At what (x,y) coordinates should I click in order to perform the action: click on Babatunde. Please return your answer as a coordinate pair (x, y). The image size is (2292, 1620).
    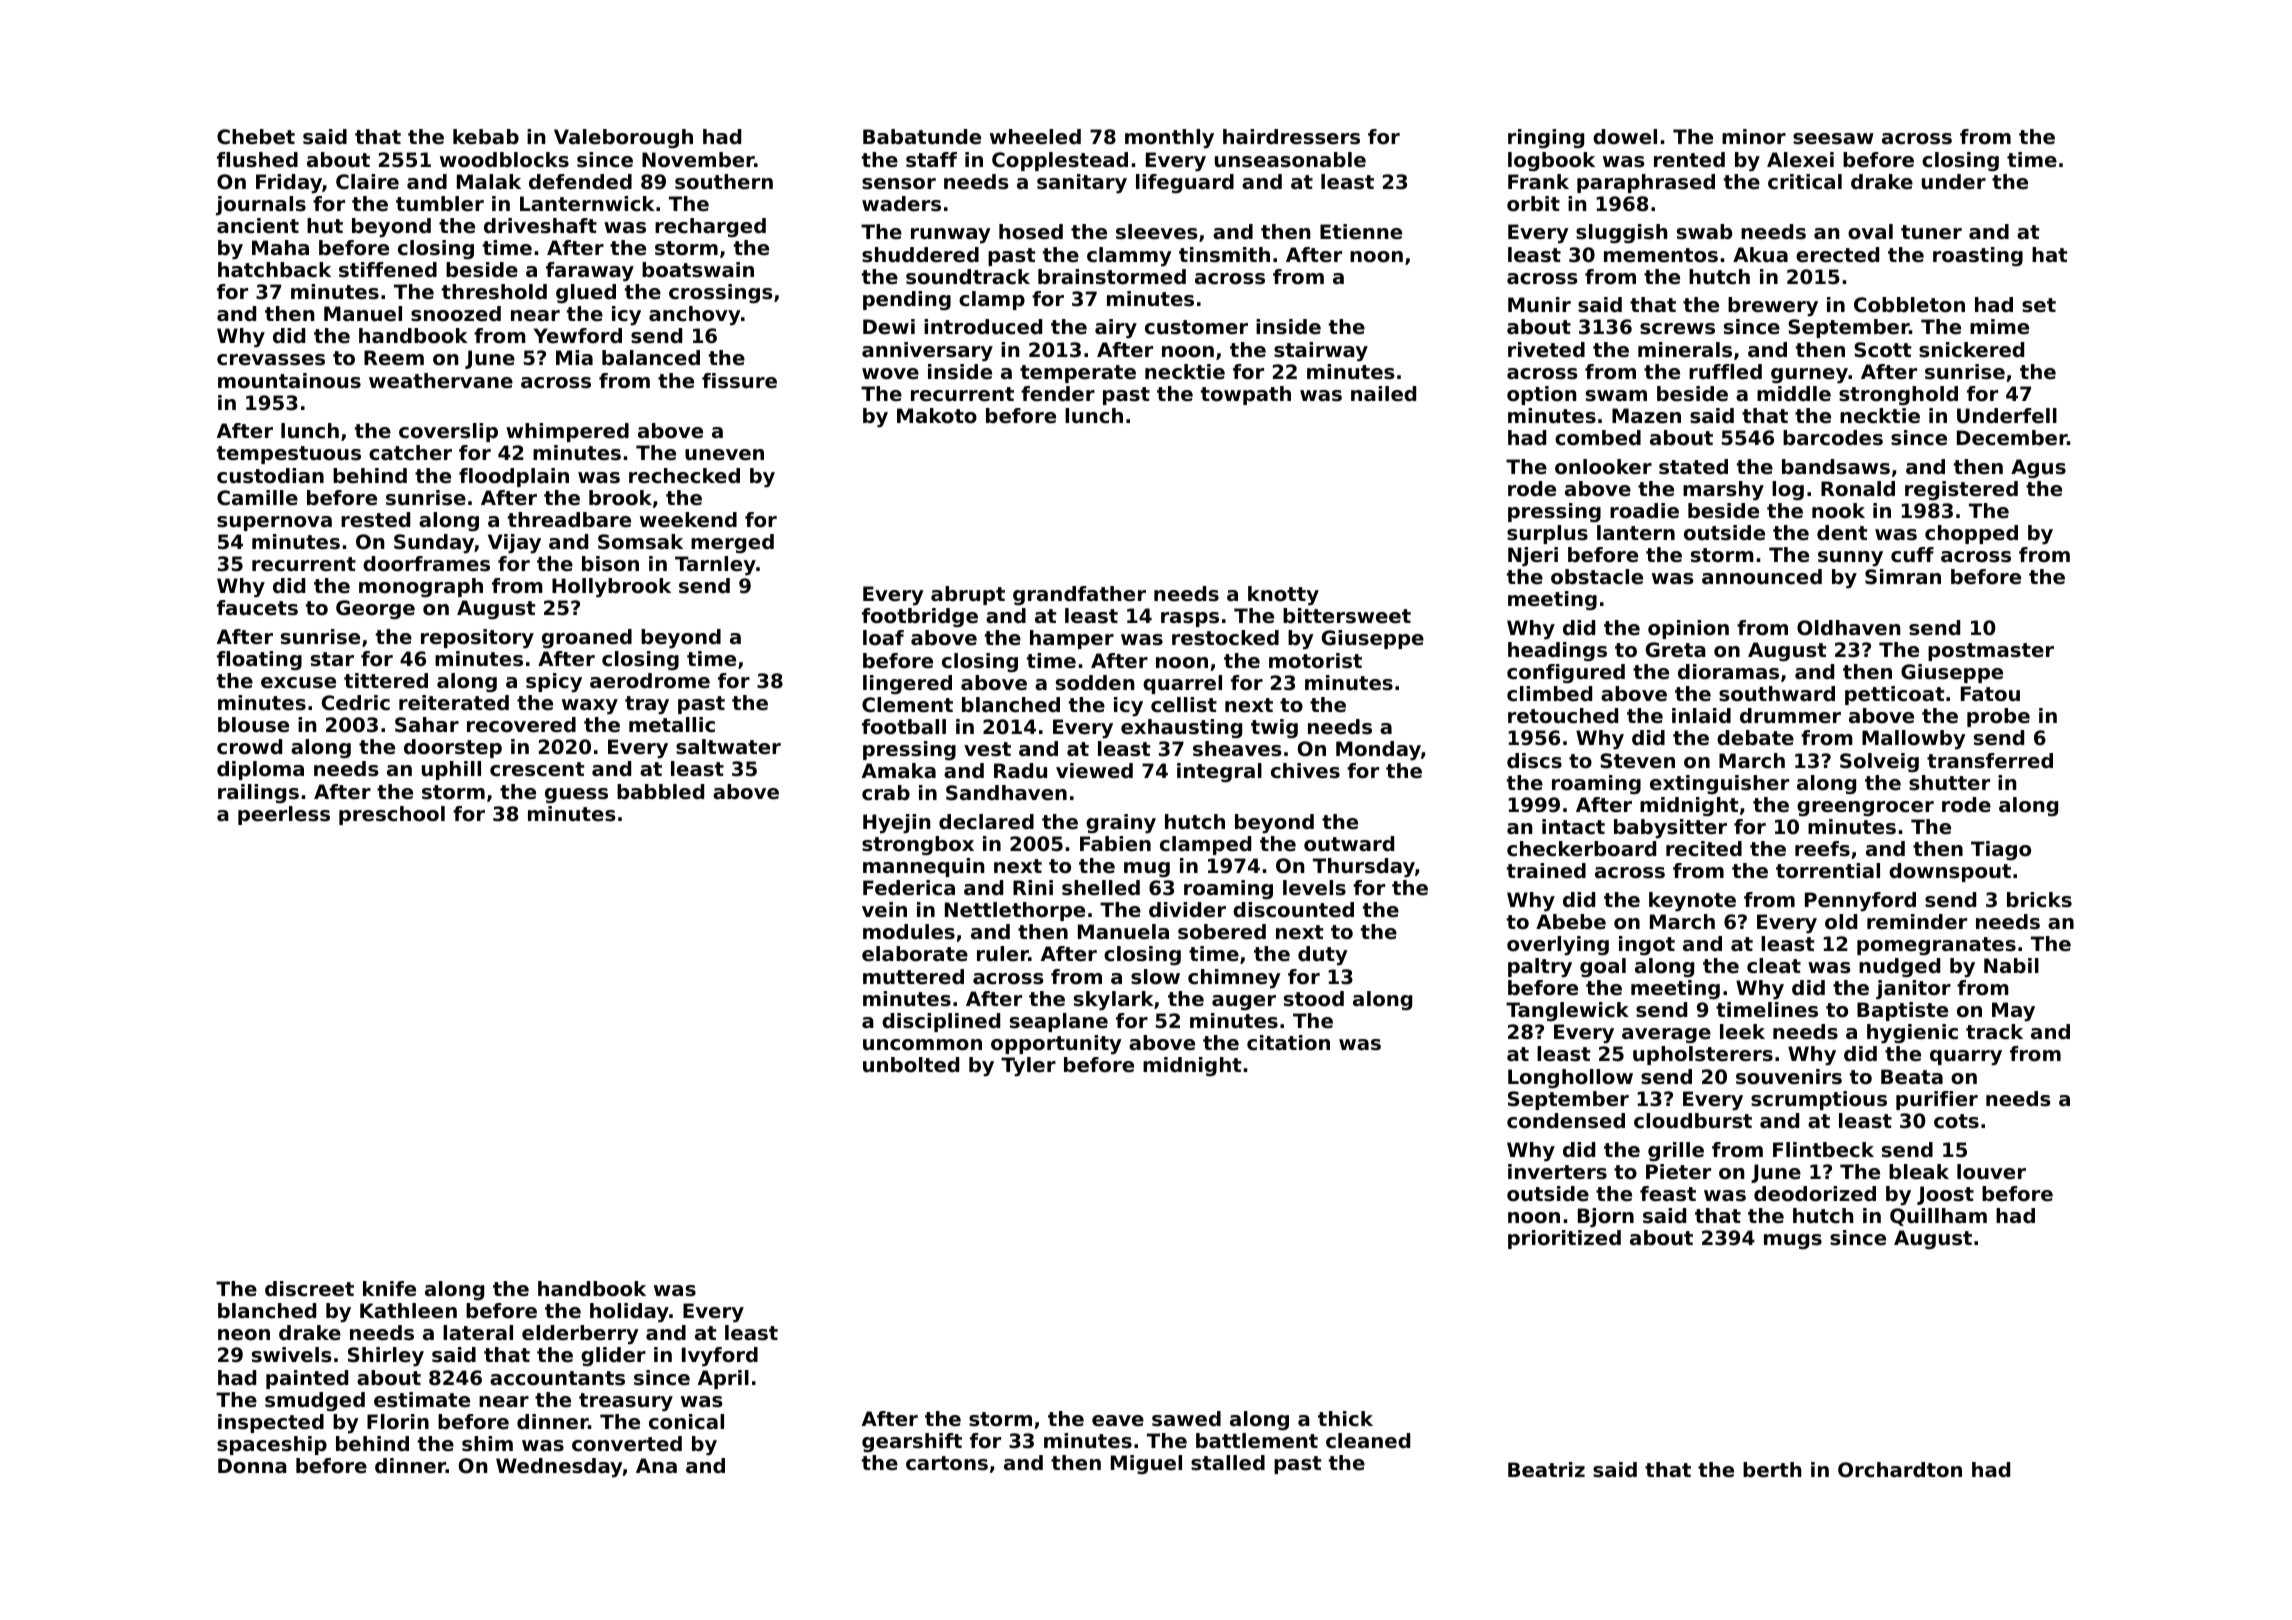
    Looking at the image, I should click on (922, 137).
